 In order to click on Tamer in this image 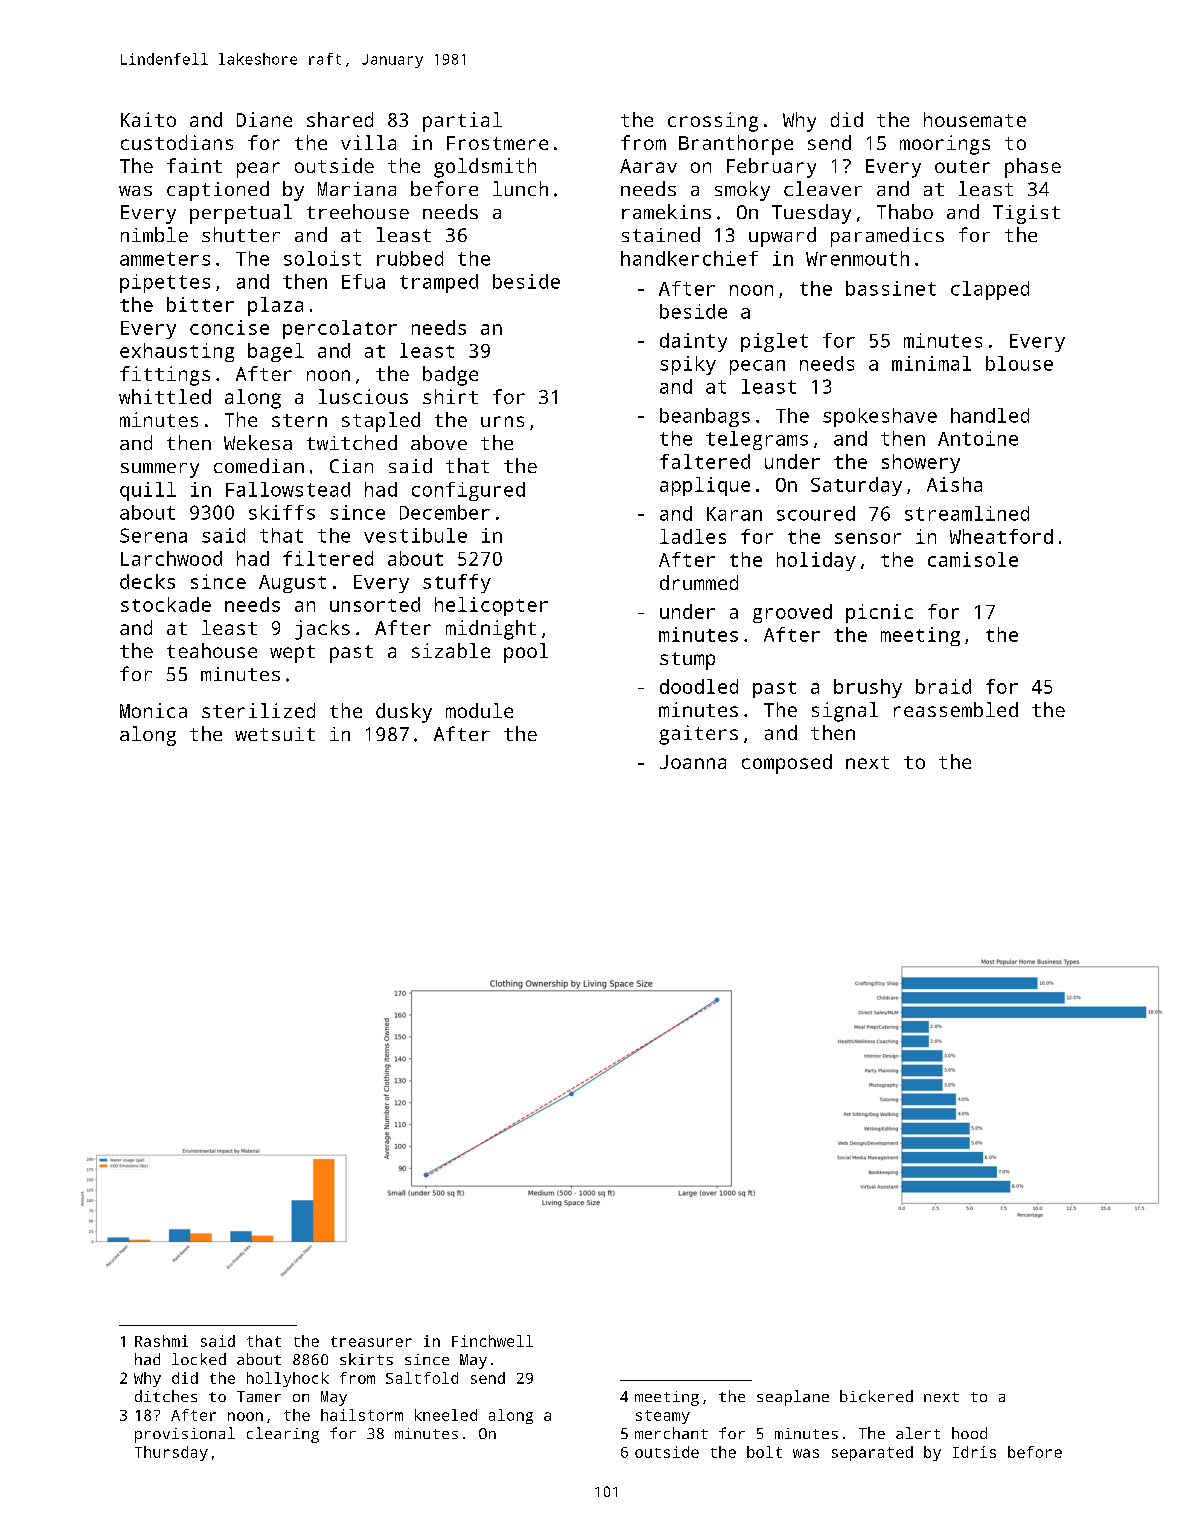, I will do `click(259, 1396)`.
